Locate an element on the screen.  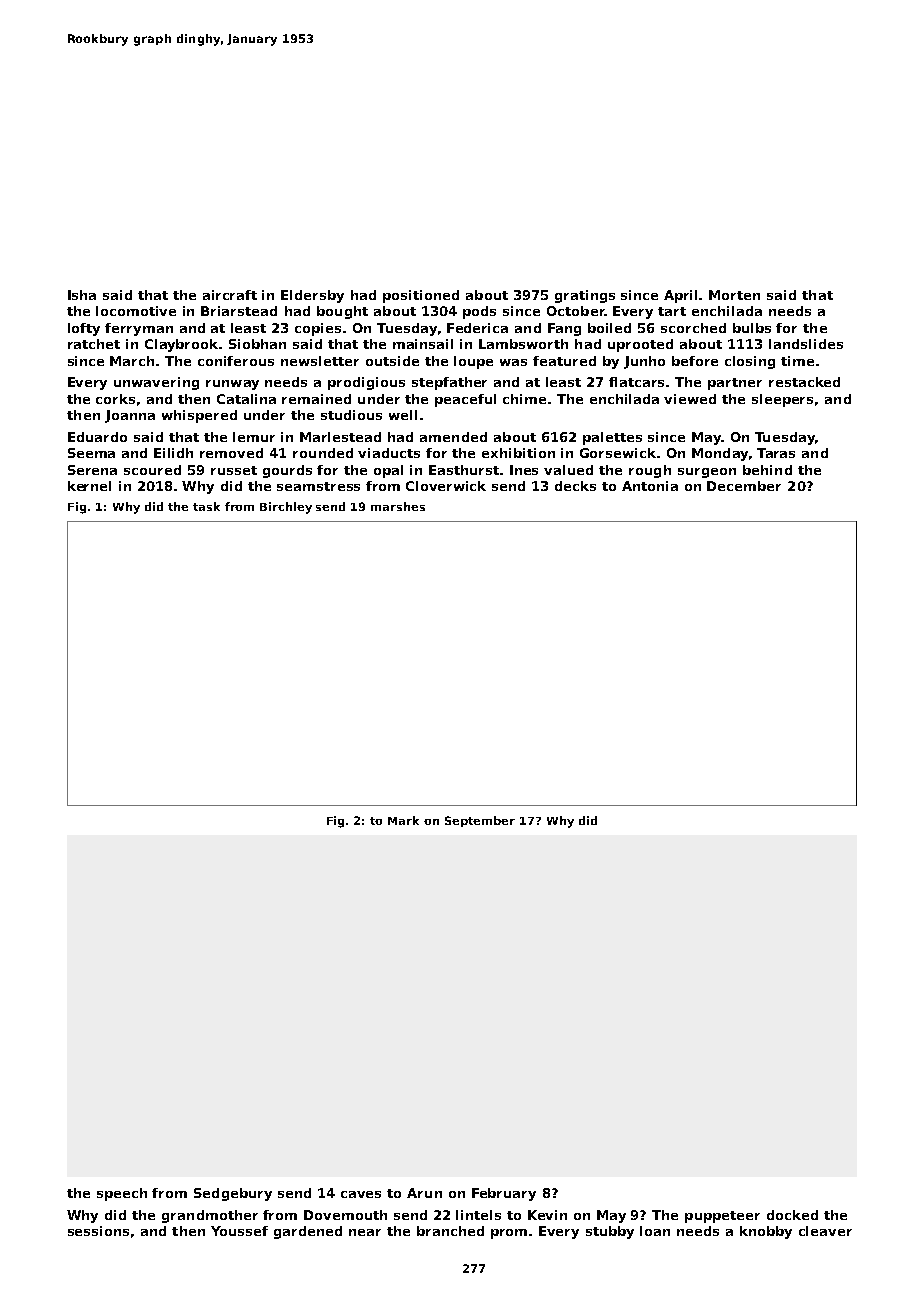
April is located at coordinates (680, 296).
